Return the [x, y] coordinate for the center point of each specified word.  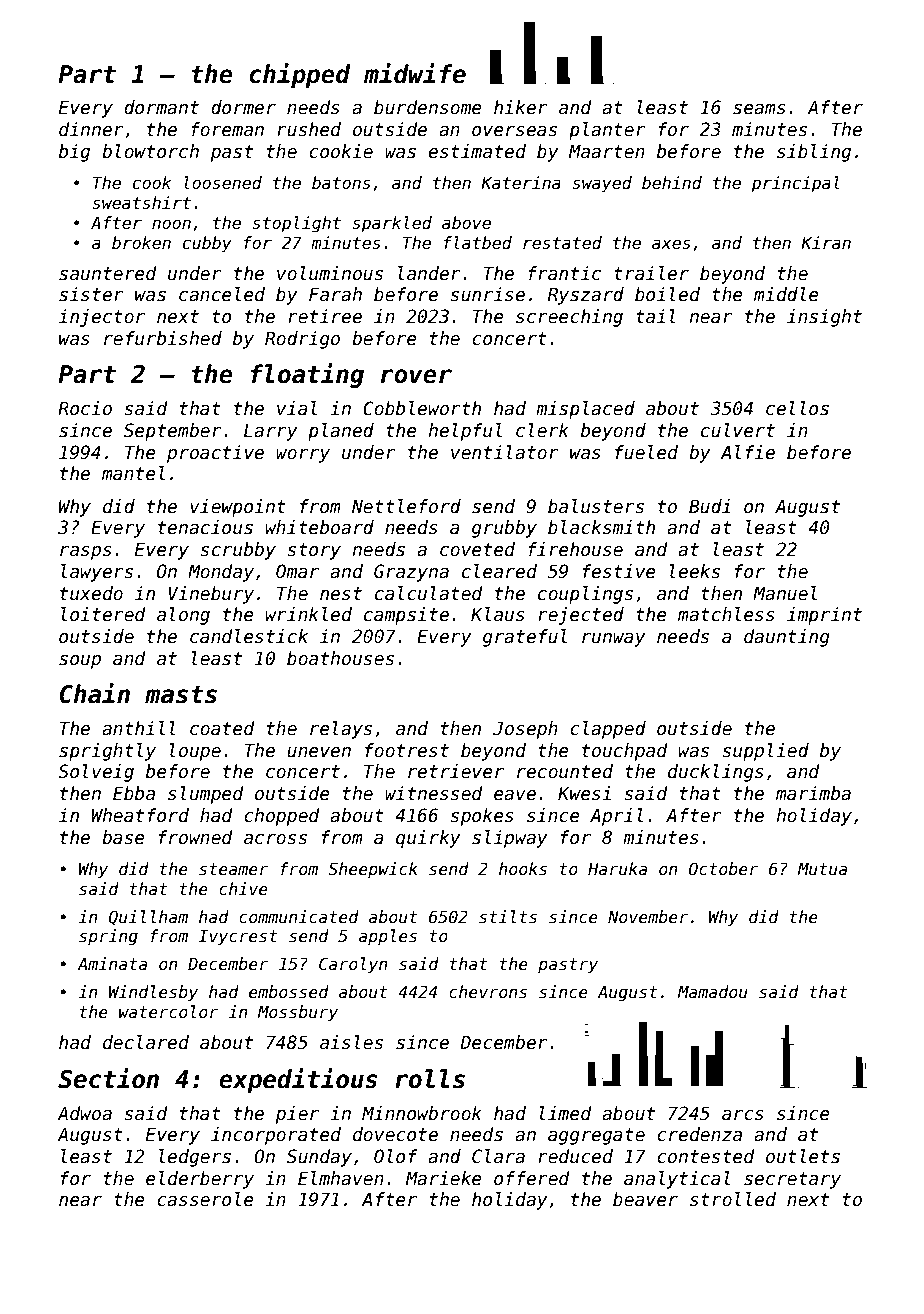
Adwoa [84, 1113]
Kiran [826, 242]
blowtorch [150, 151]
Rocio [85, 408]
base [123, 837]
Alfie [748, 452]
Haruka [617, 869]
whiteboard [320, 527]
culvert [738, 430]
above [466, 223]
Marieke [444, 1178]
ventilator [505, 452]
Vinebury [211, 595]
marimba [813, 793]
